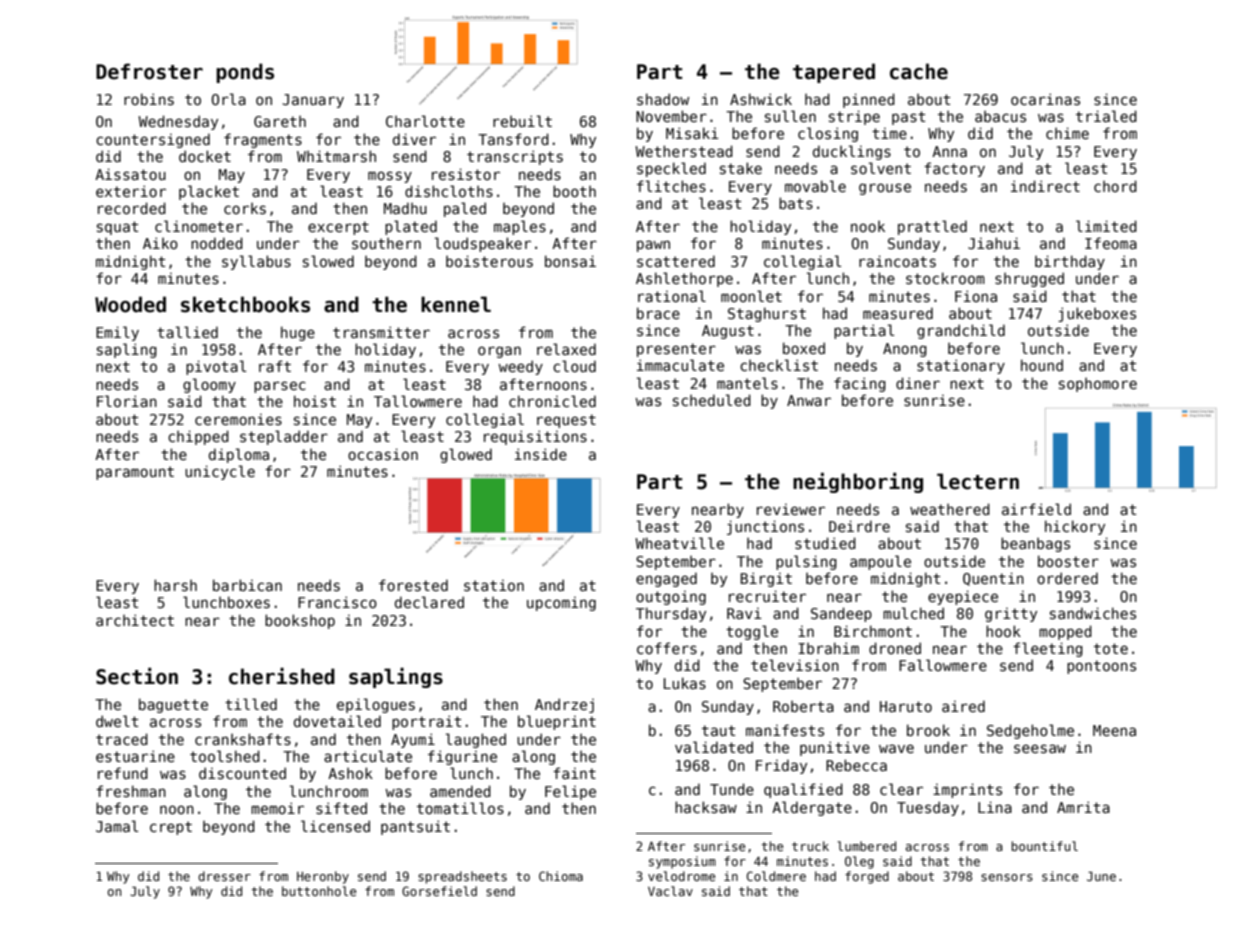 Image resolution: width=1233 pixels, height=952 pixels. I want to click on rebuilt, so click(522, 121).
